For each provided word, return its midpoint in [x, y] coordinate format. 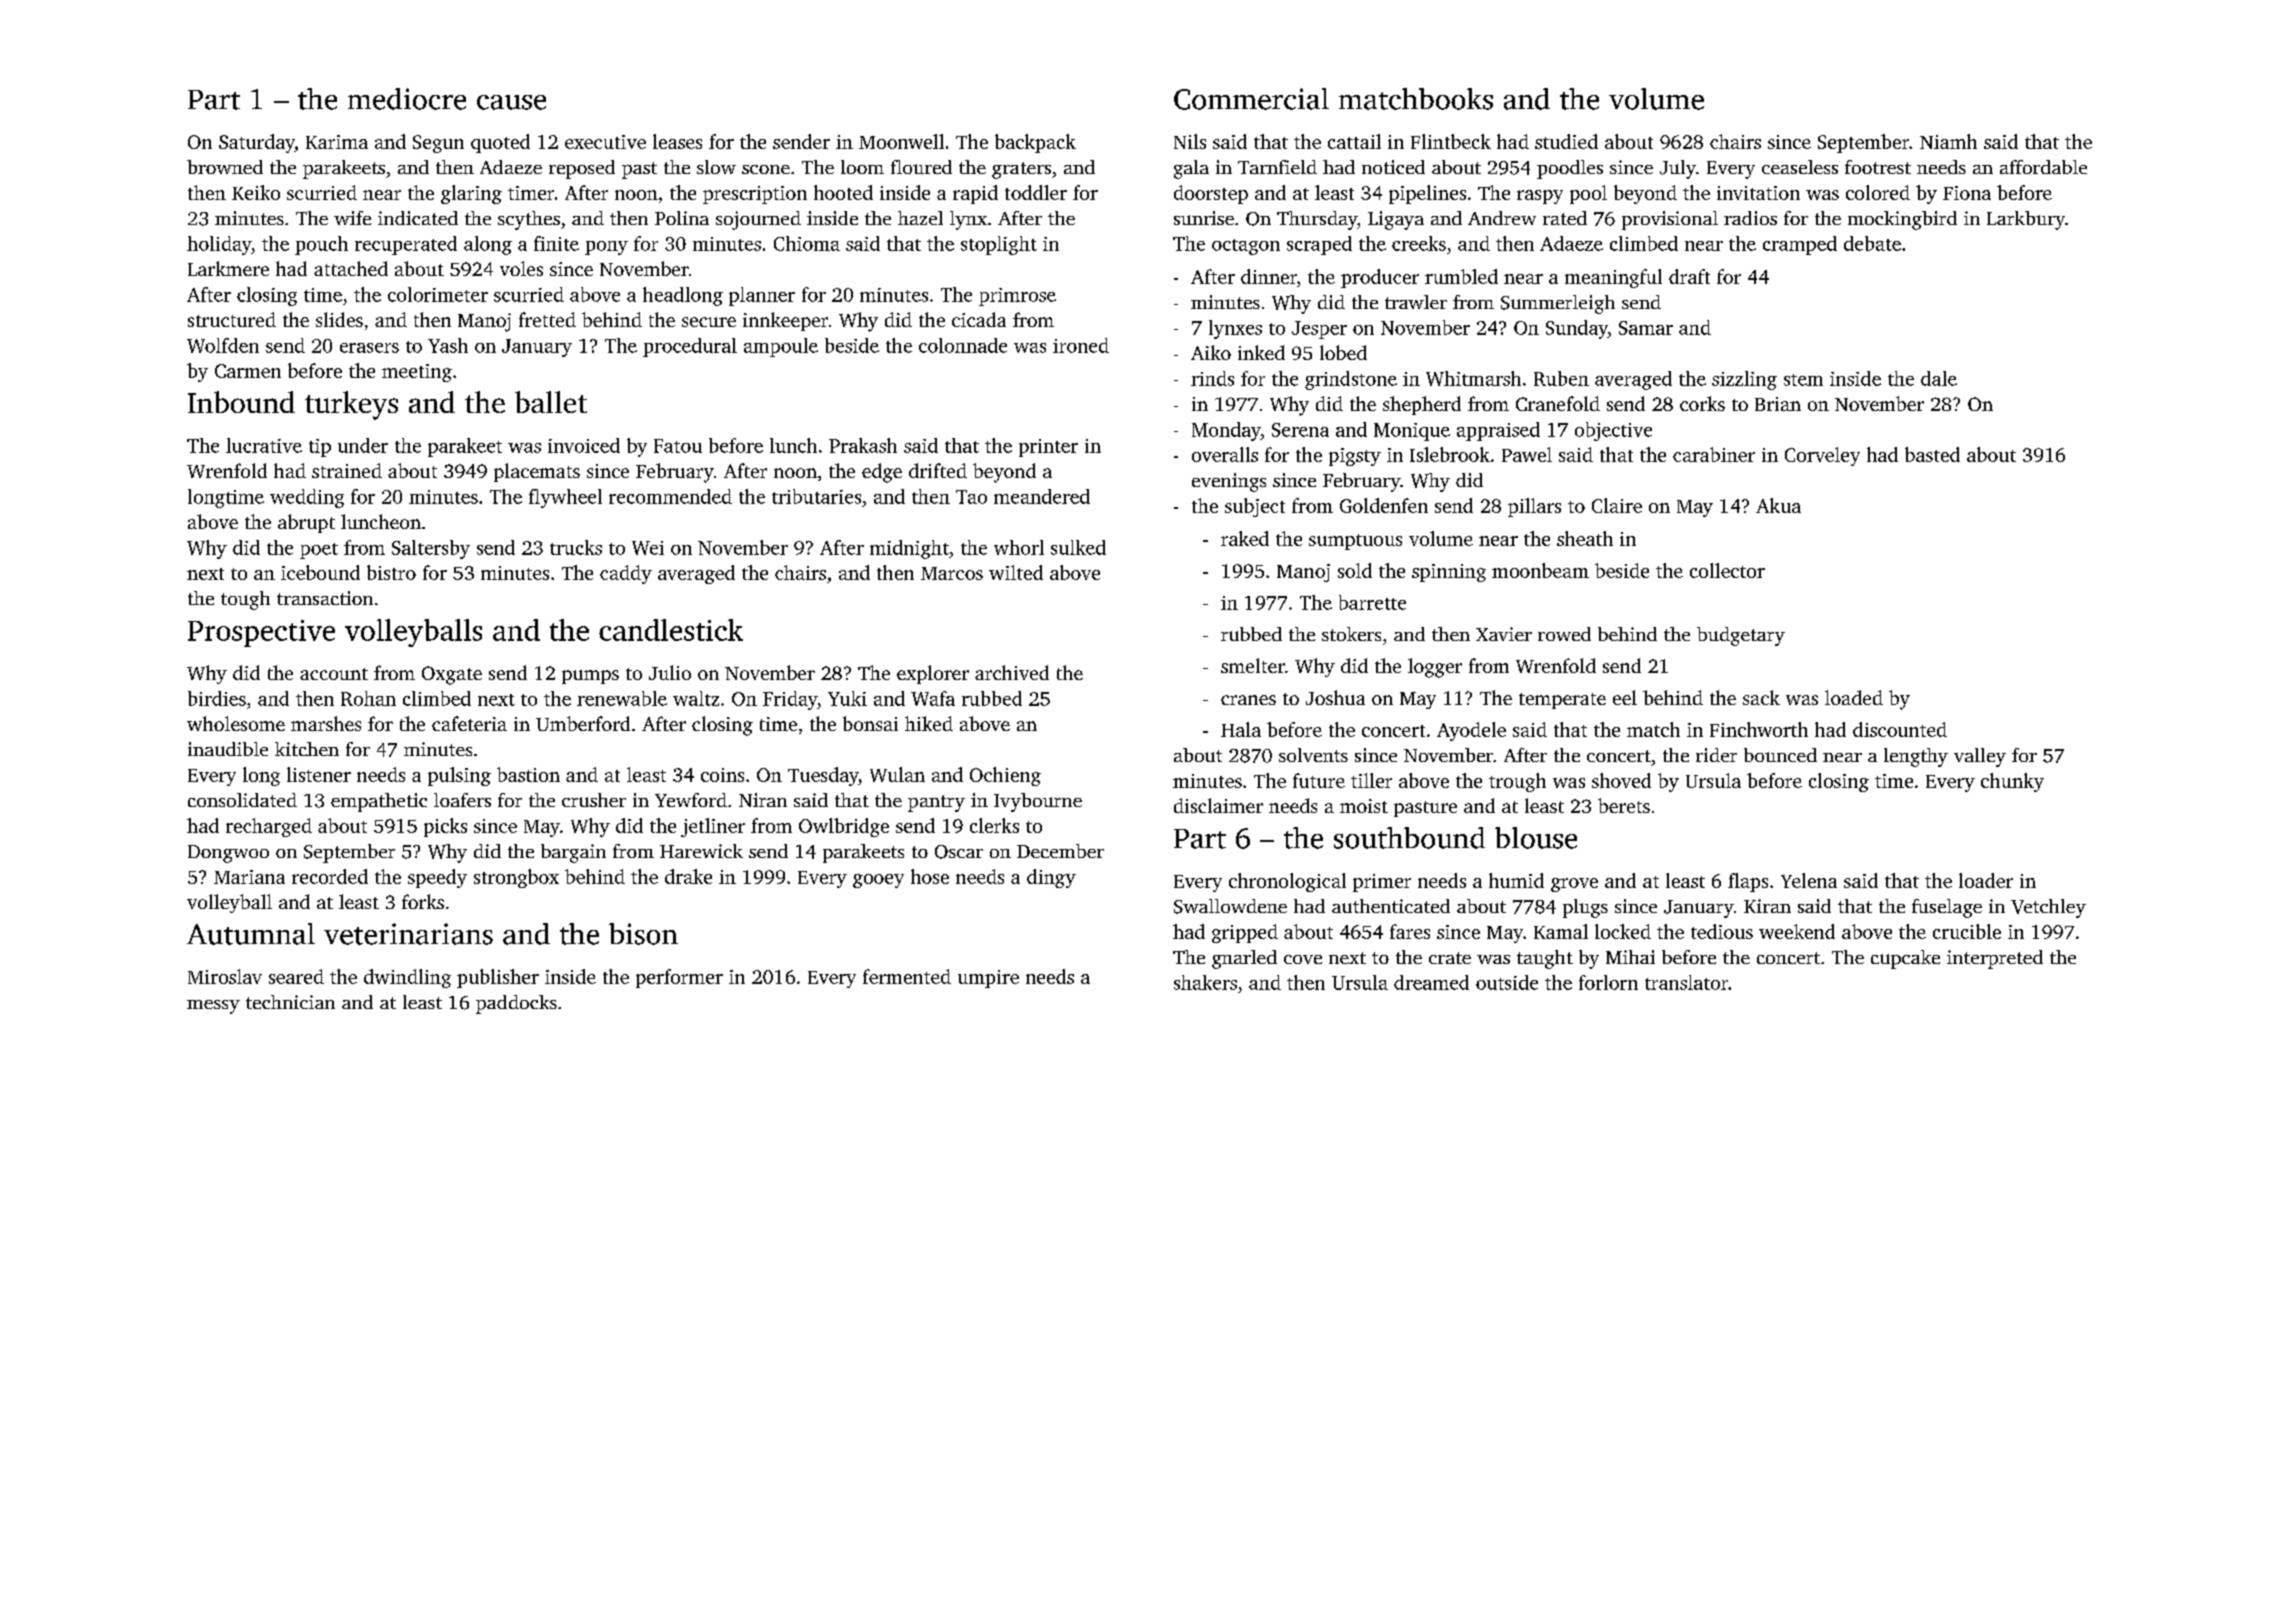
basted [1932, 454]
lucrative [264, 445]
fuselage [1947, 908]
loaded [1854, 697]
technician [290, 1002]
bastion [528, 774]
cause [511, 102]
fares [1410, 931]
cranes [1248, 700]
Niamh [1948, 141]
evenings [1229, 482]
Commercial [1251, 99]
